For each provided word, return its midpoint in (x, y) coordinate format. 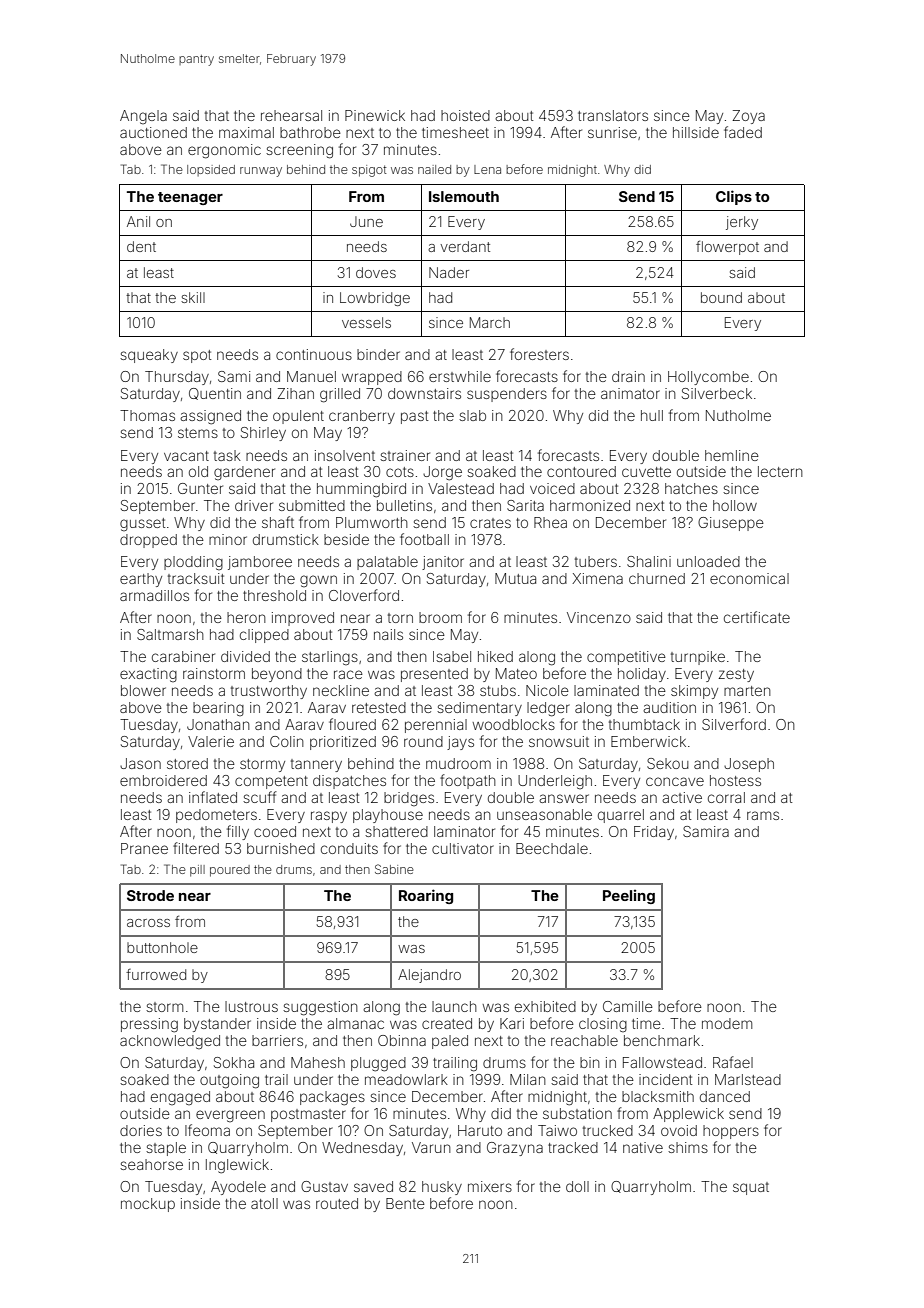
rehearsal (291, 115)
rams (763, 815)
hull (652, 415)
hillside (696, 132)
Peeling (629, 896)
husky (442, 1188)
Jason (140, 763)
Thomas (147, 415)
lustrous (251, 1006)
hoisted (465, 115)
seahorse (151, 1164)
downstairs (424, 393)
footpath (468, 781)
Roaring (426, 896)
